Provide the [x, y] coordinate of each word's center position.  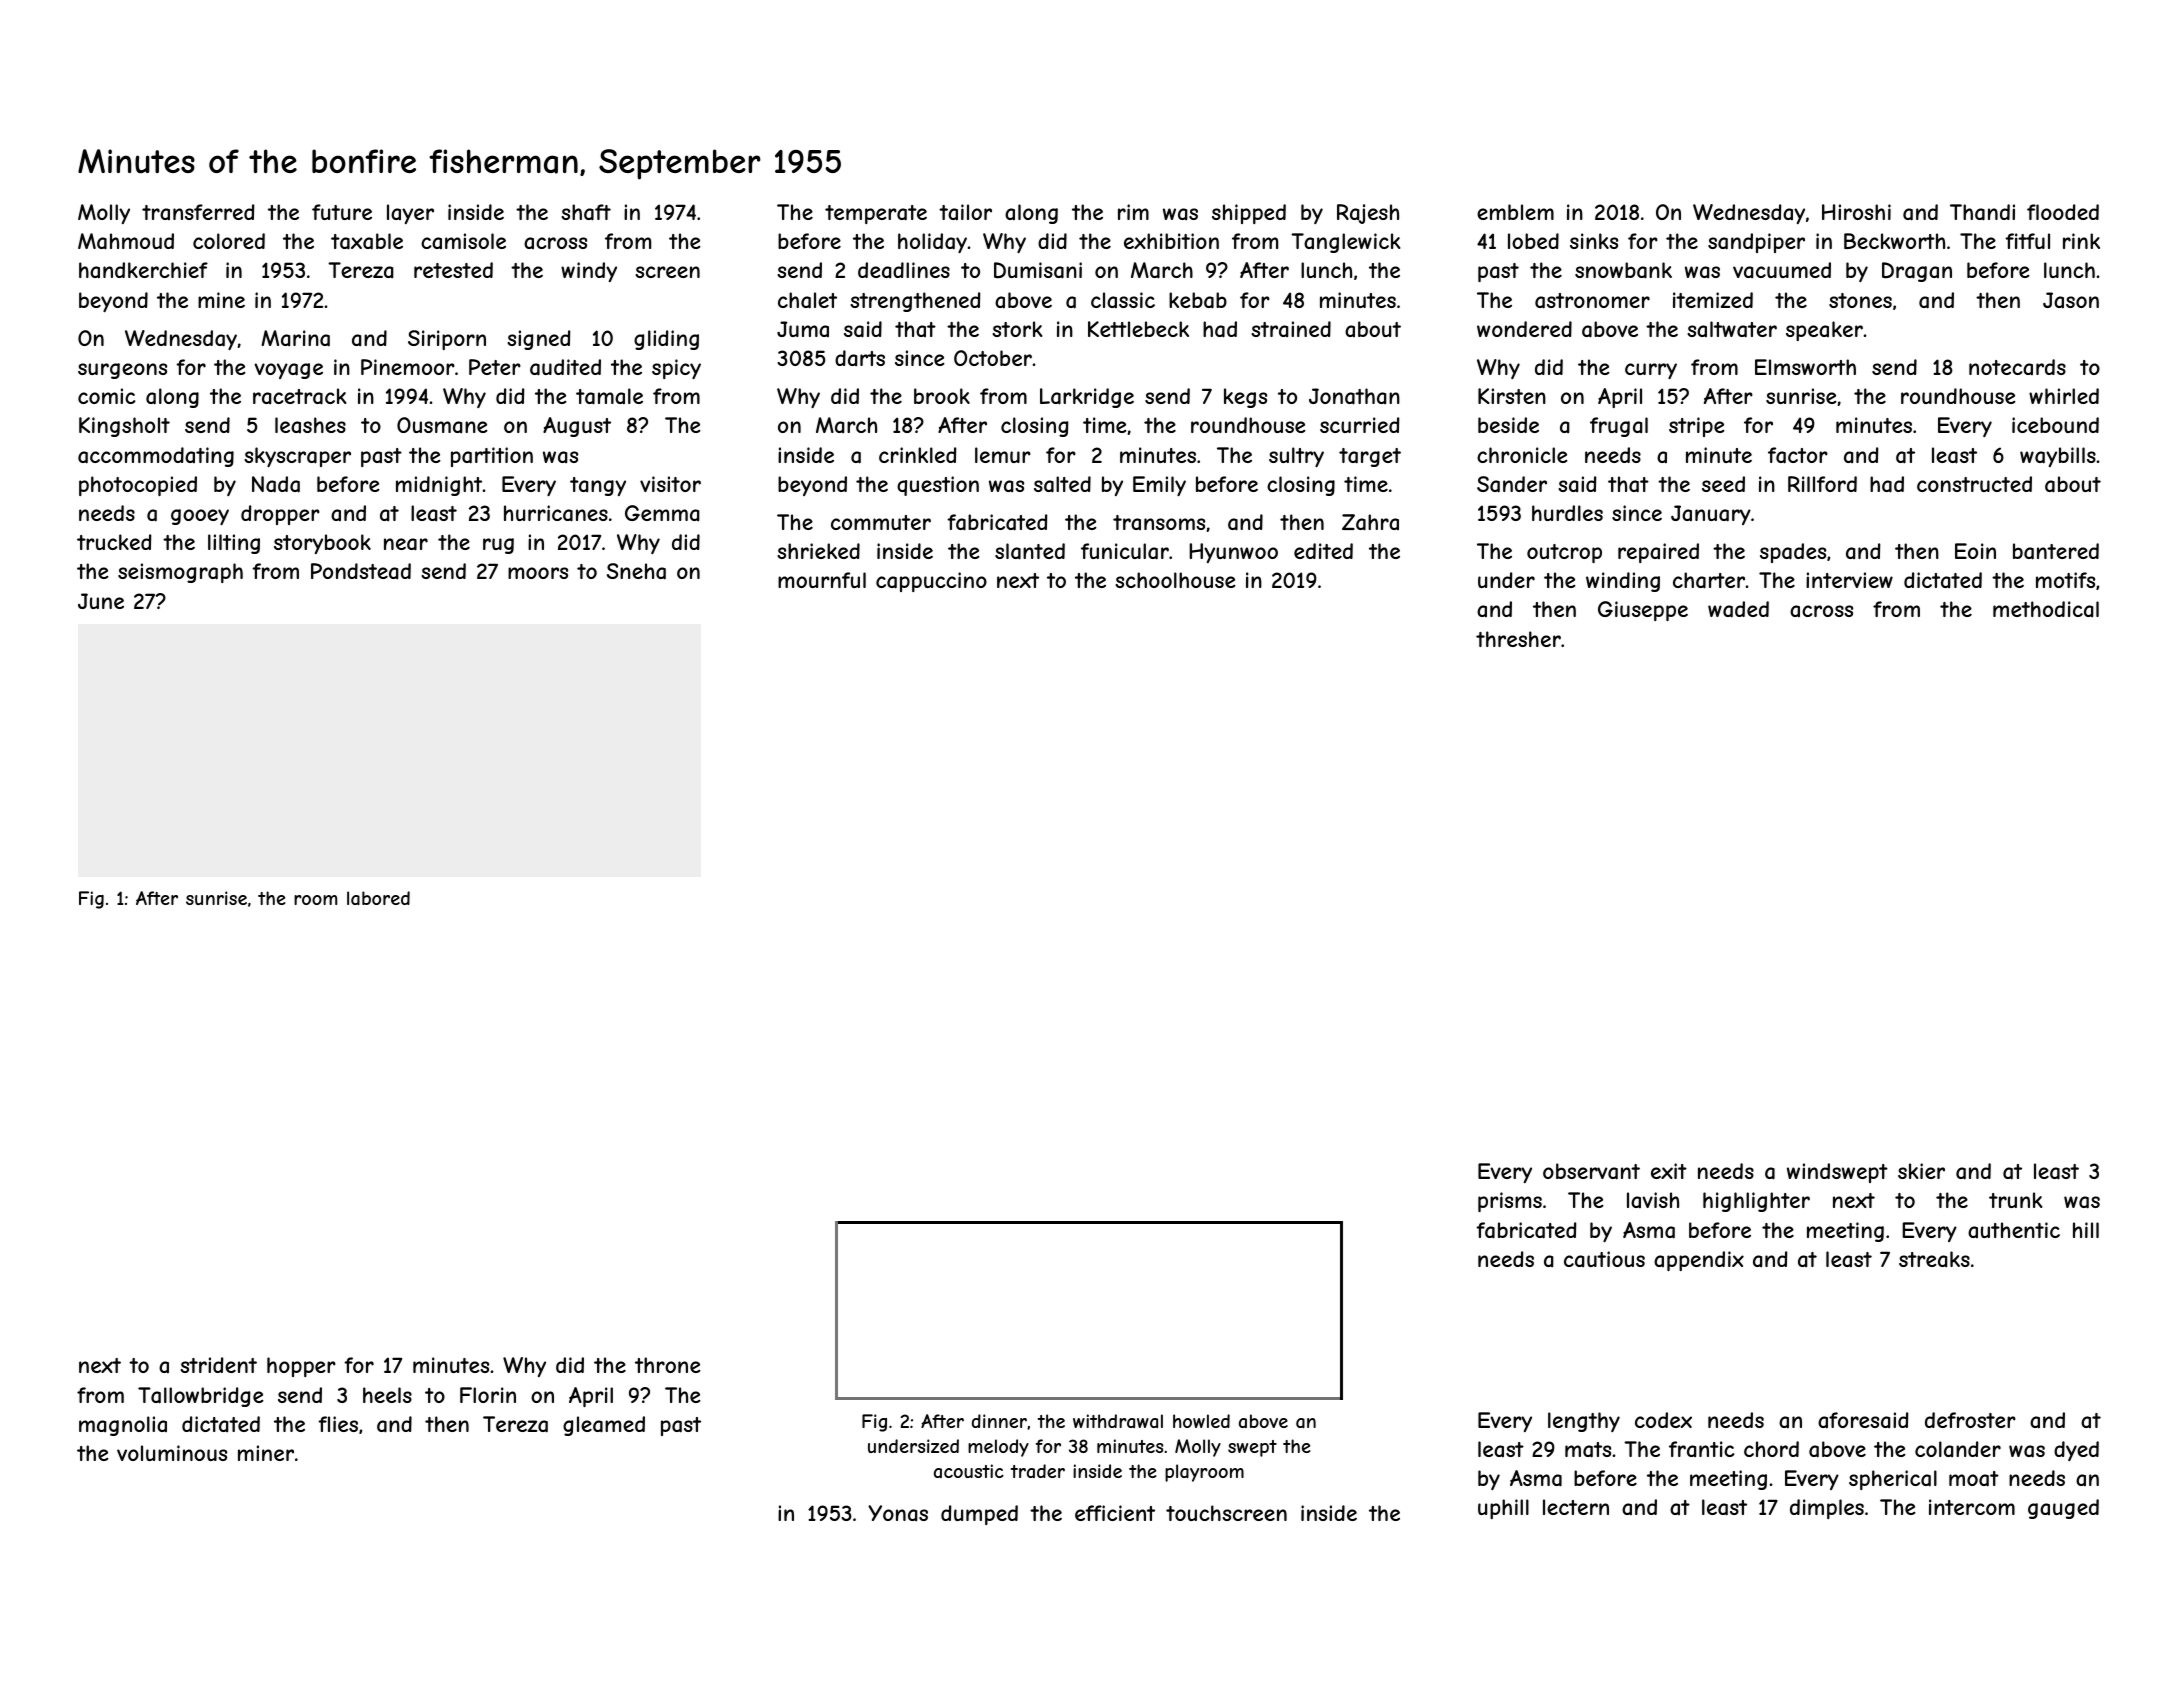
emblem [1515, 212]
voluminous [172, 1453]
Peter [495, 367]
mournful [822, 580]
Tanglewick [1345, 243]
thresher [1518, 639]
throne [668, 1365]
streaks [1934, 1259]
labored [378, 898]
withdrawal [1118, 1421]
